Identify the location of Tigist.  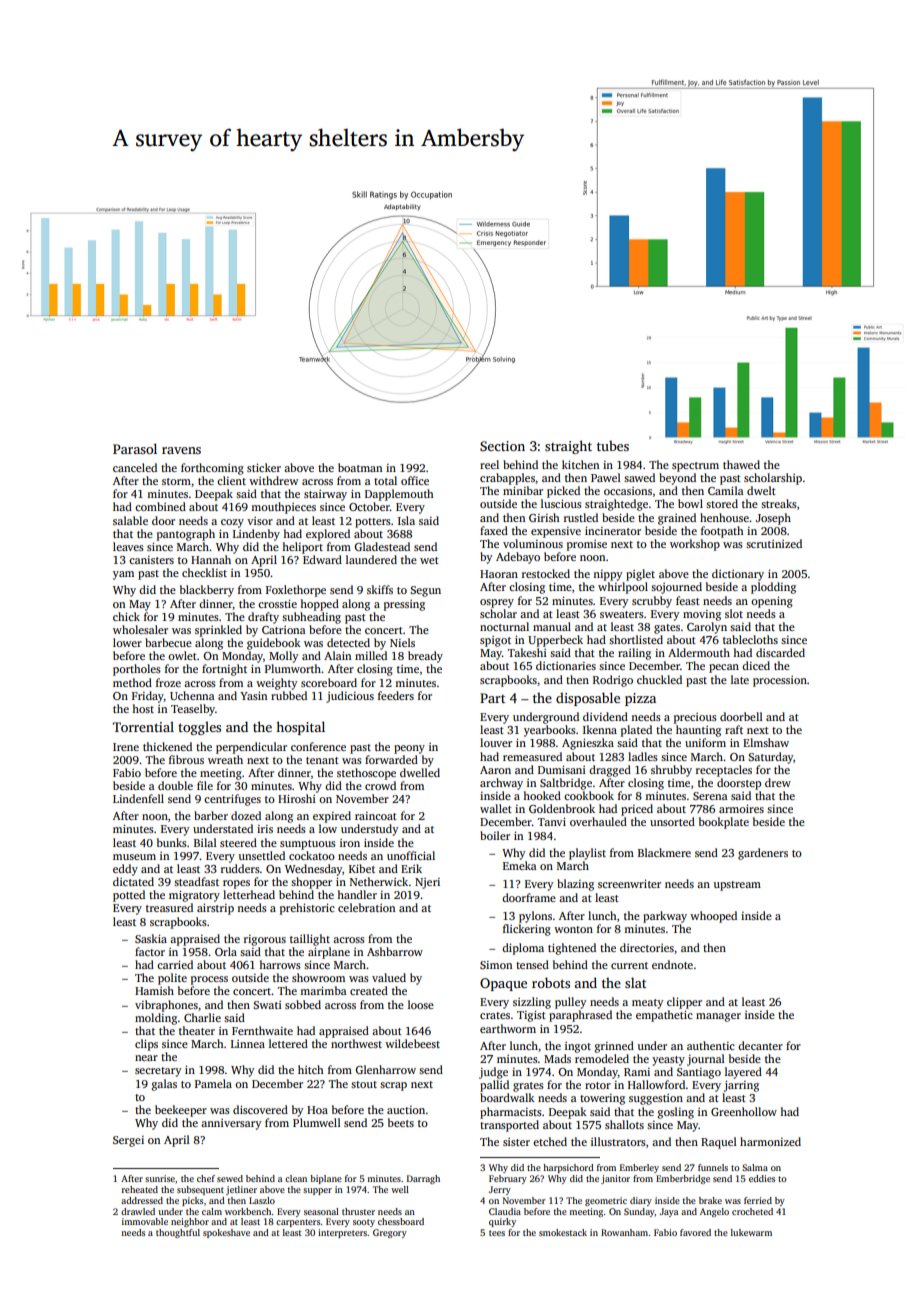
(531, 1016).
